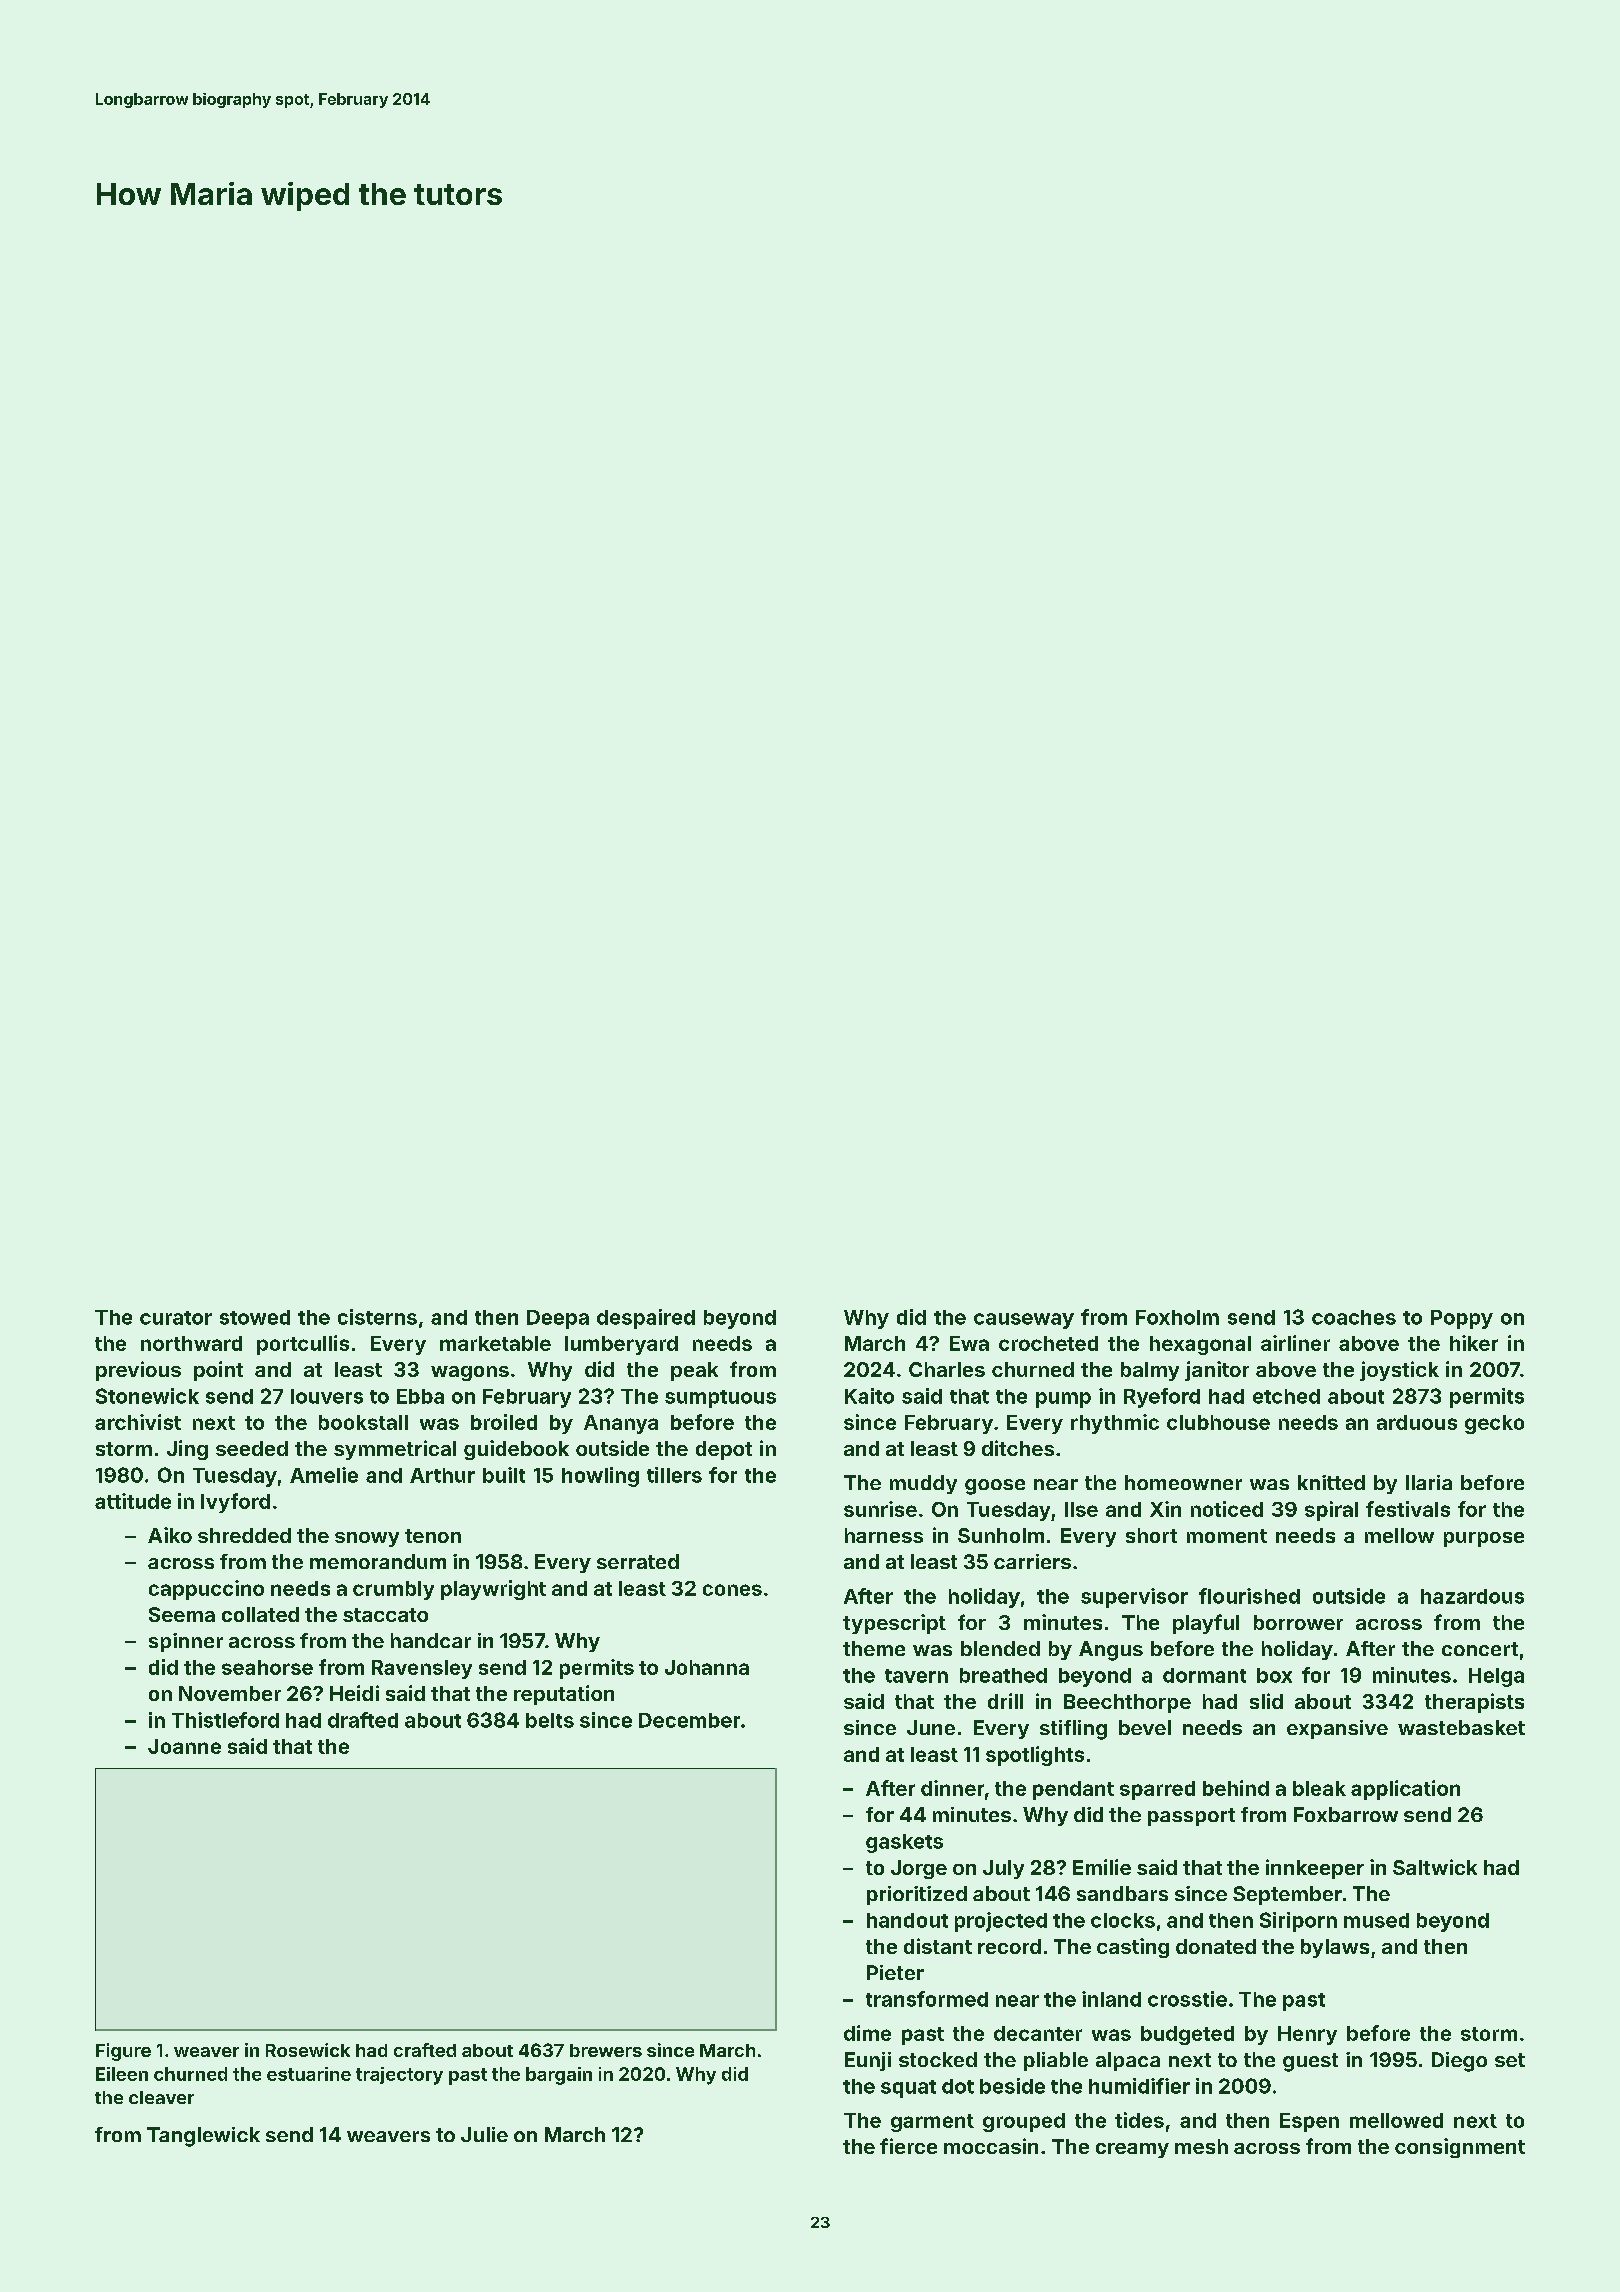  Describe the element at coordinates (187, 1450) in the screenshot. I see `Jing` at that location.
